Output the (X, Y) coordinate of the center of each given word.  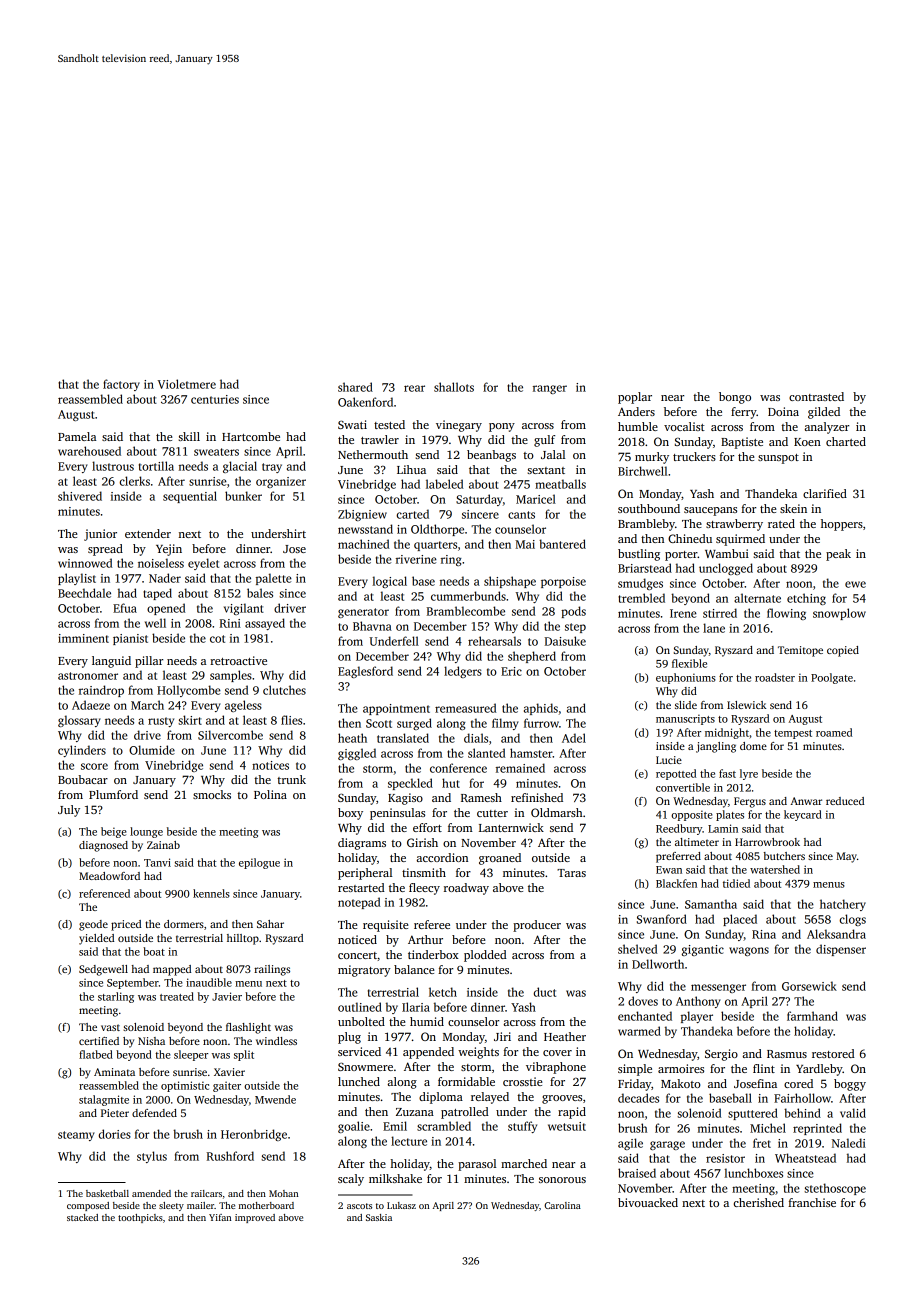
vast (110, 1027)
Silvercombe (230, 735)
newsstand (365, 529)
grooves (562, 1099)
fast (727, 773)
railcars (206, 1193)
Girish (422, 842)
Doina (783, 411)
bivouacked (648, 1202)
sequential (190, 497)
